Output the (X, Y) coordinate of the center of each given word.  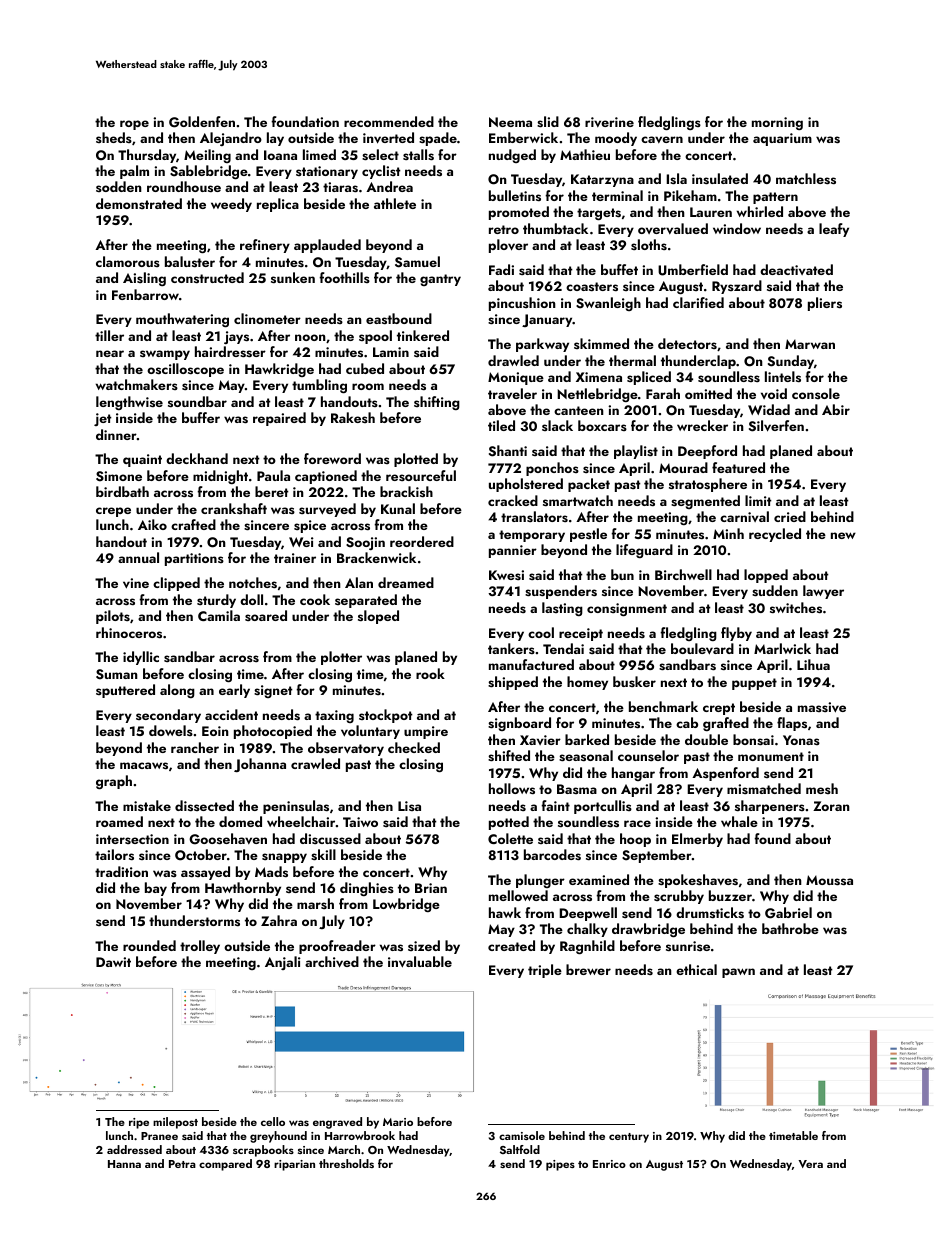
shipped (513, 683)
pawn (738, 973)
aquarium (782, 139)
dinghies (367, 889)
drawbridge (648, 930)
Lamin (391, 352)
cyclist (381, 172)
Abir (836, 409)
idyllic (141, 658)
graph (114, 782)
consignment (627, 609)
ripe (139, 1123)
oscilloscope (185, 370)
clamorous (128, 261)
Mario (398, 1122)
